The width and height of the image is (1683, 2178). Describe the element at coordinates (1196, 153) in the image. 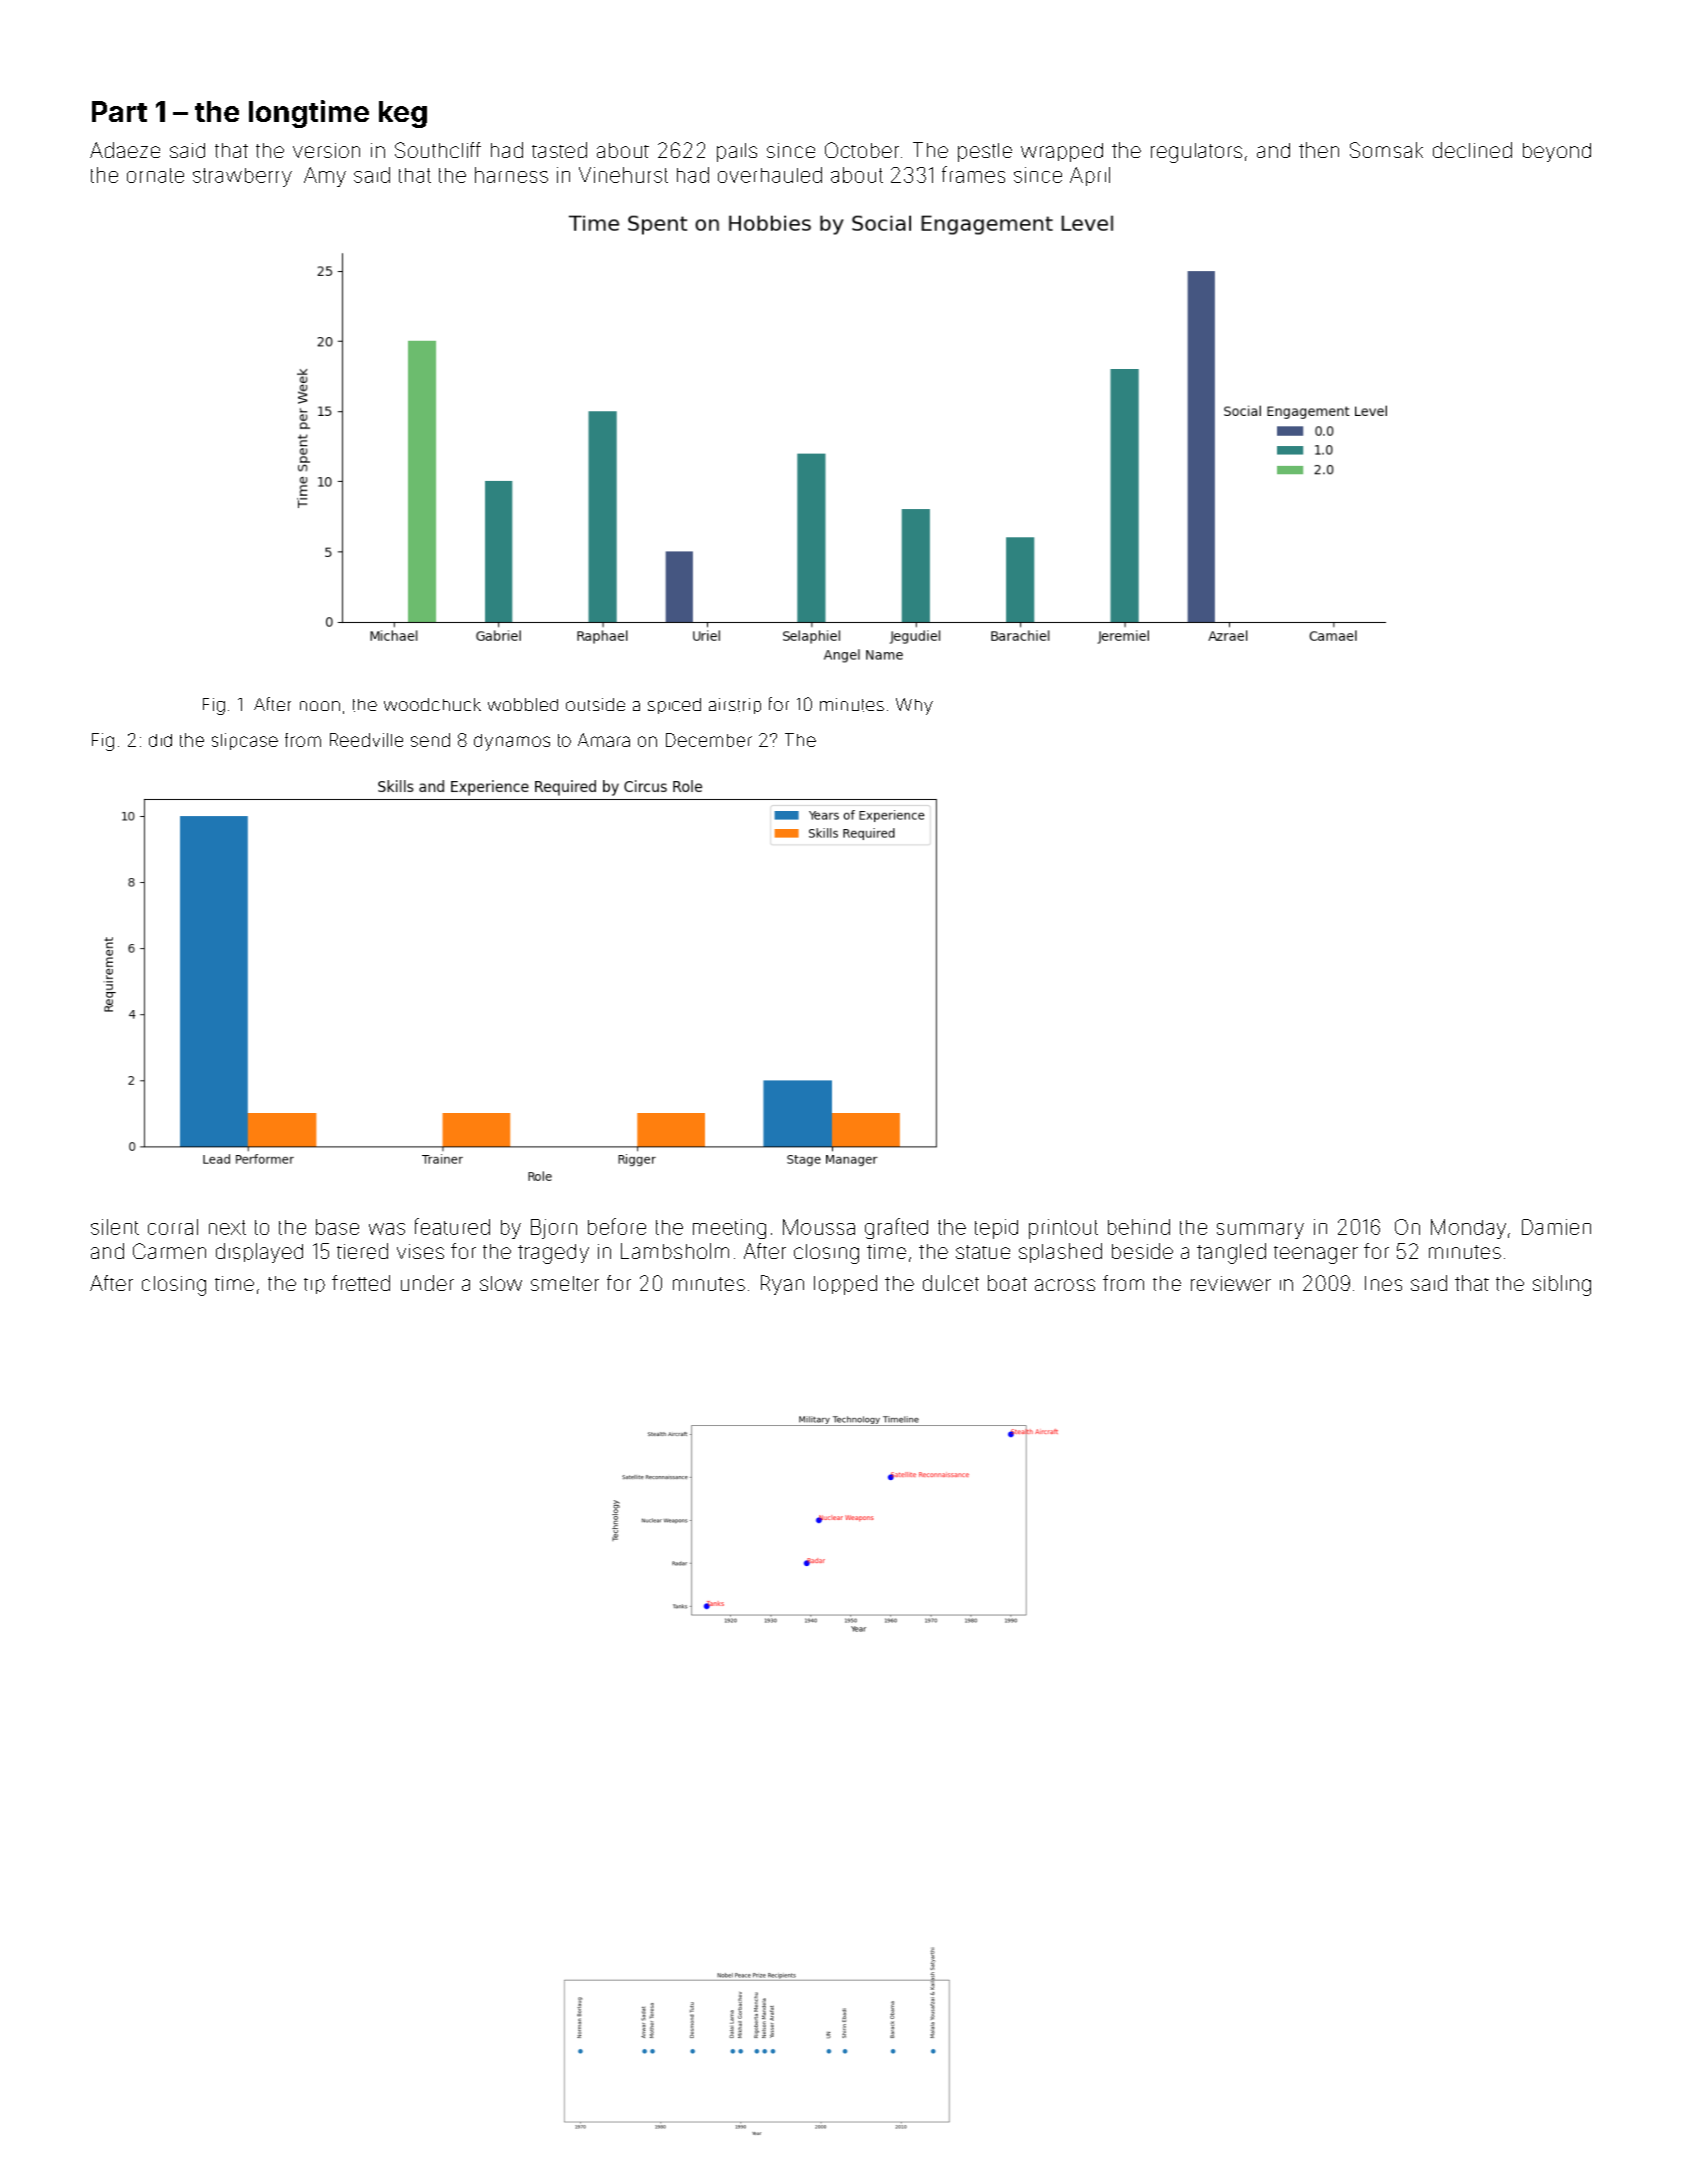

I see `regulators` at that location.
